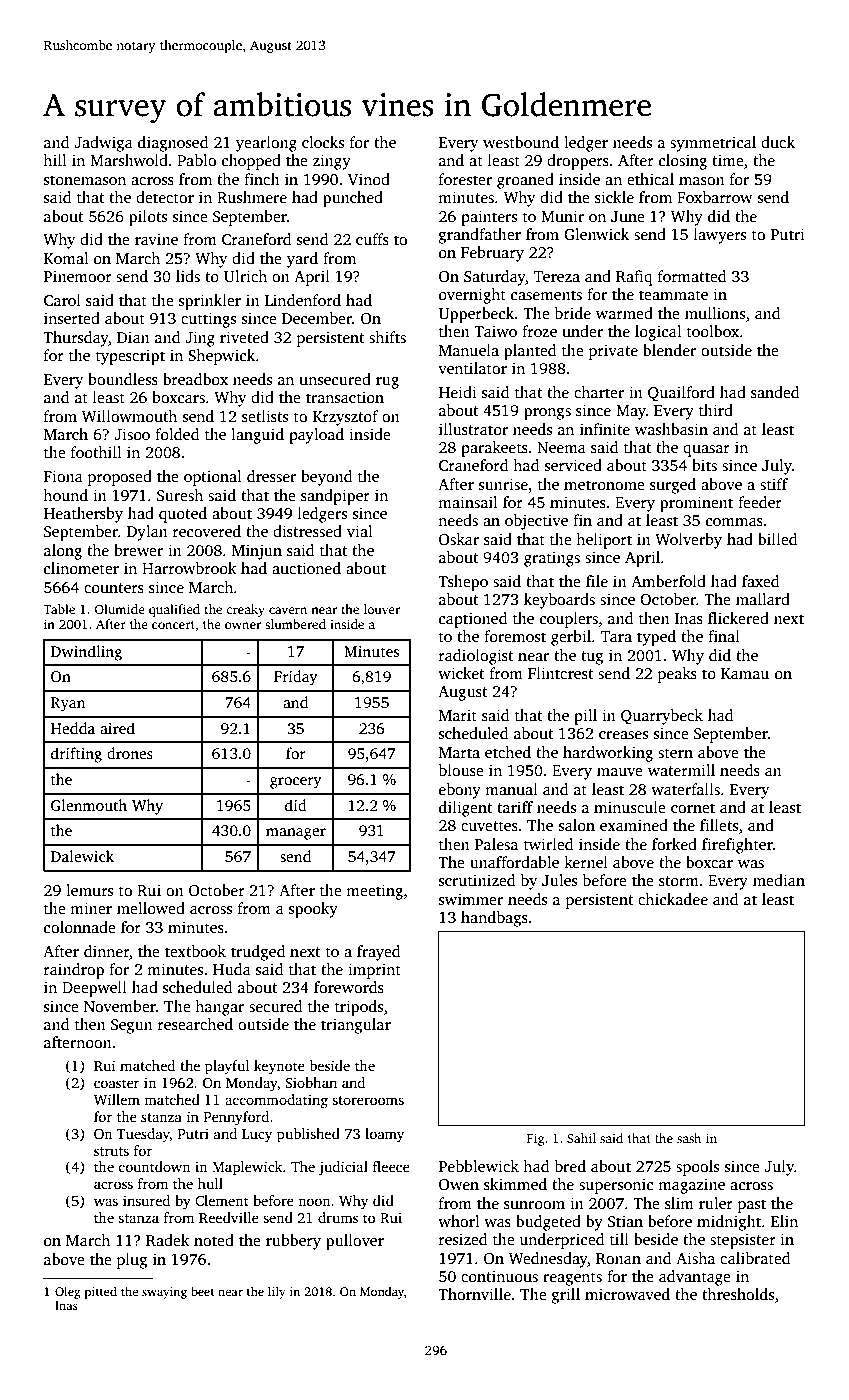  I want to click on Segun, so click(132, 1026).
